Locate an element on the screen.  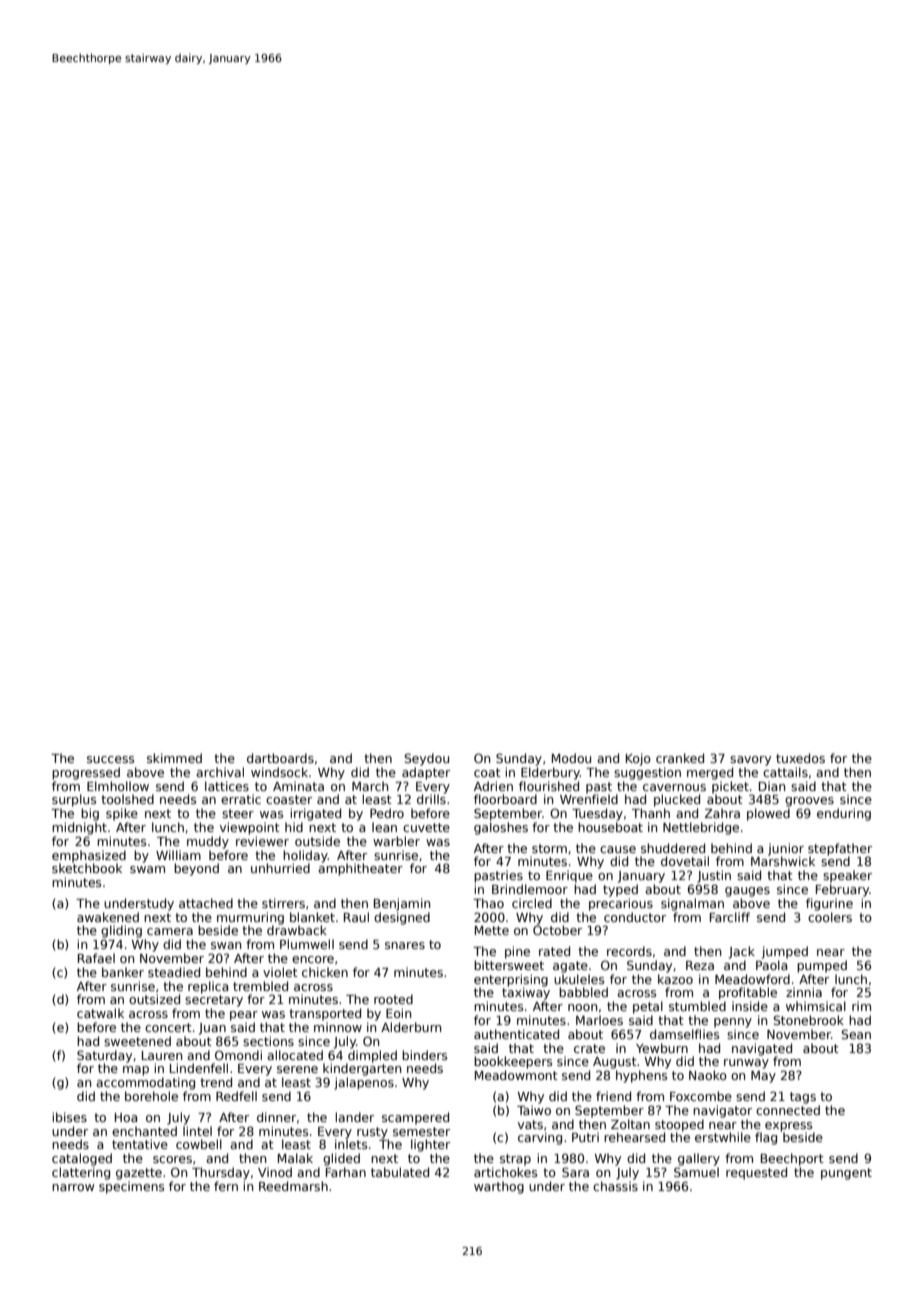
Modou is located at coordinates (571, 758).
